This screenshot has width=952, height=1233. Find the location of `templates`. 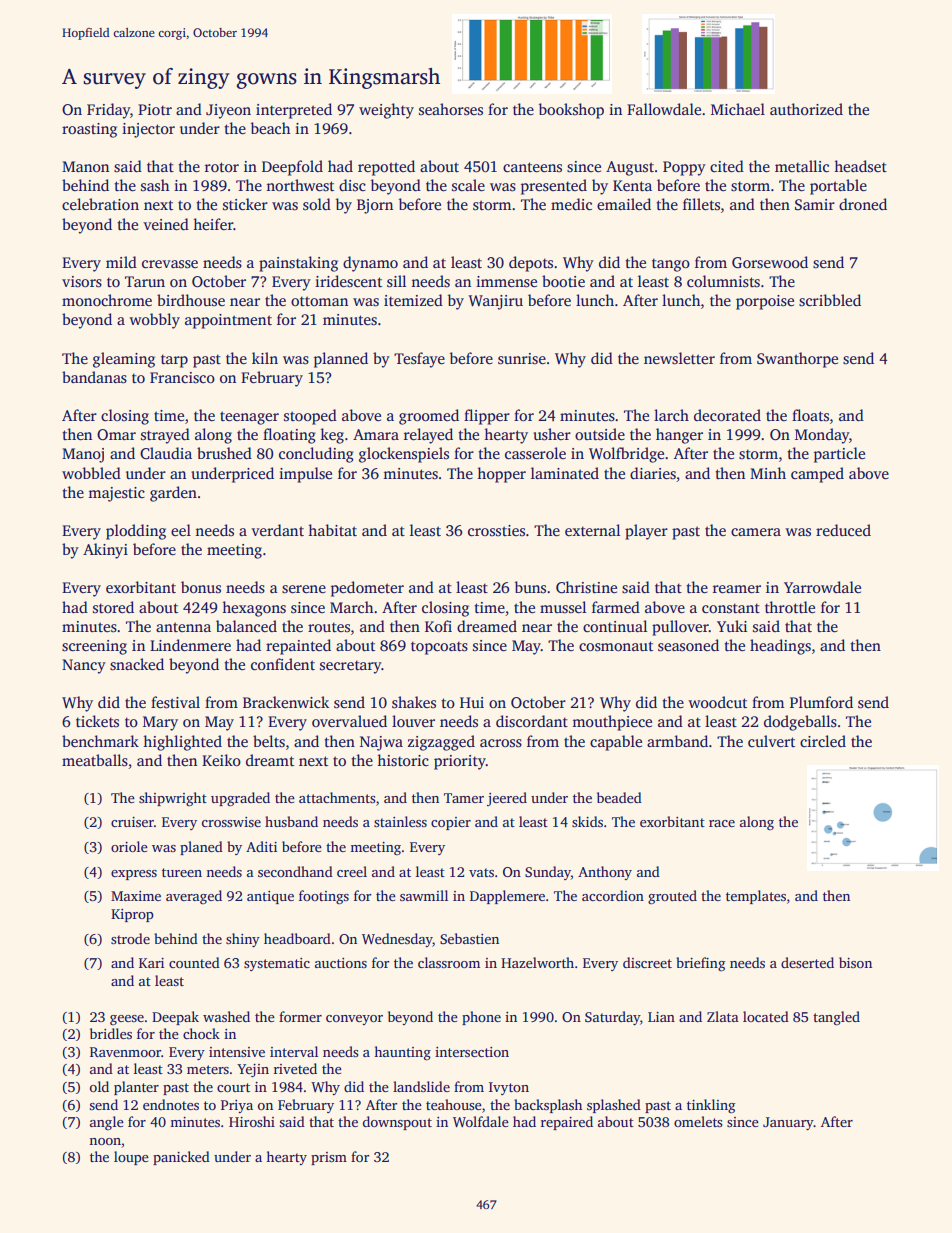

templates is located at coordinates (756, 897).
